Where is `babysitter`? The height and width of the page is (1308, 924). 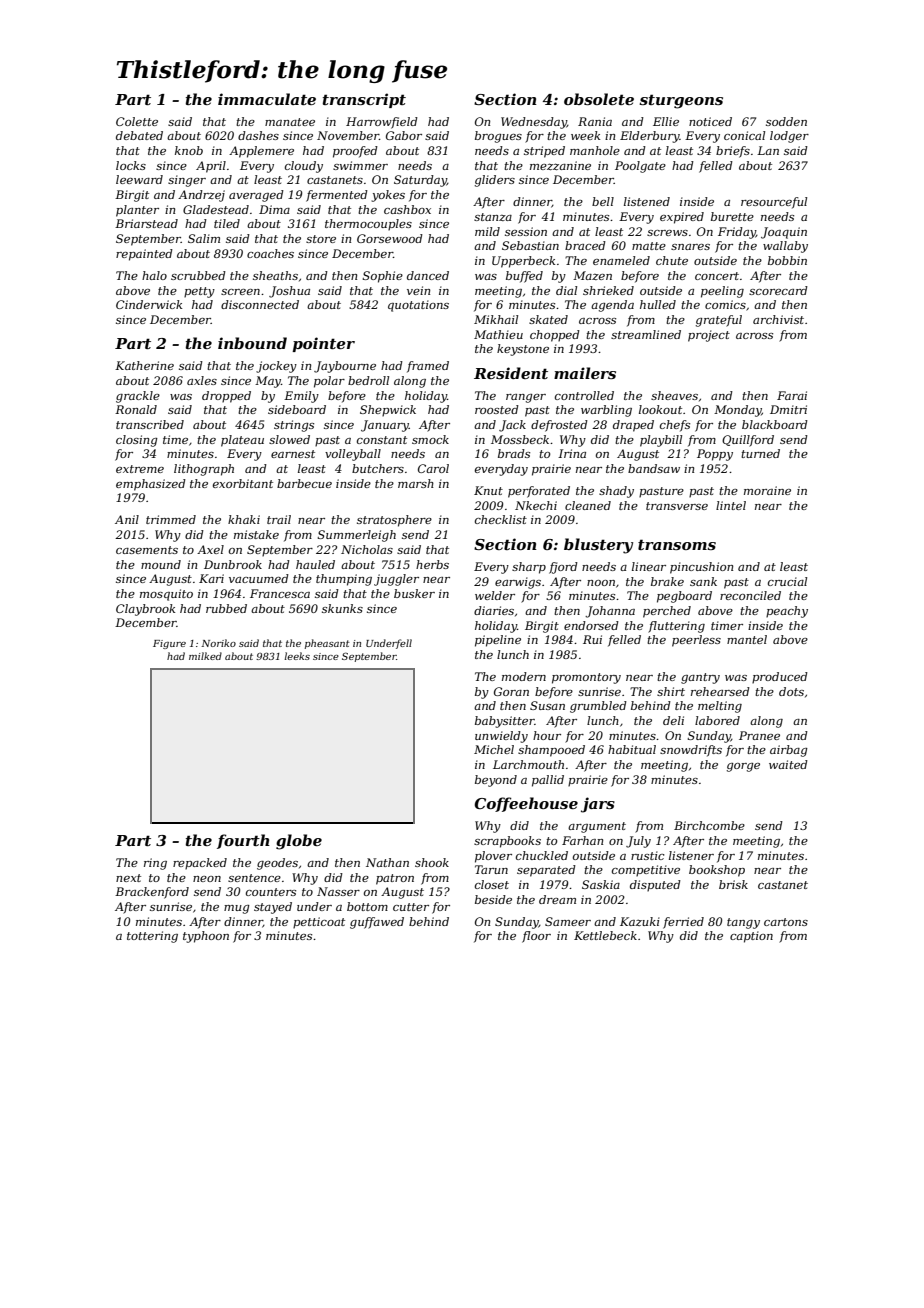 babysitter is located at coordinates (504, 722).
